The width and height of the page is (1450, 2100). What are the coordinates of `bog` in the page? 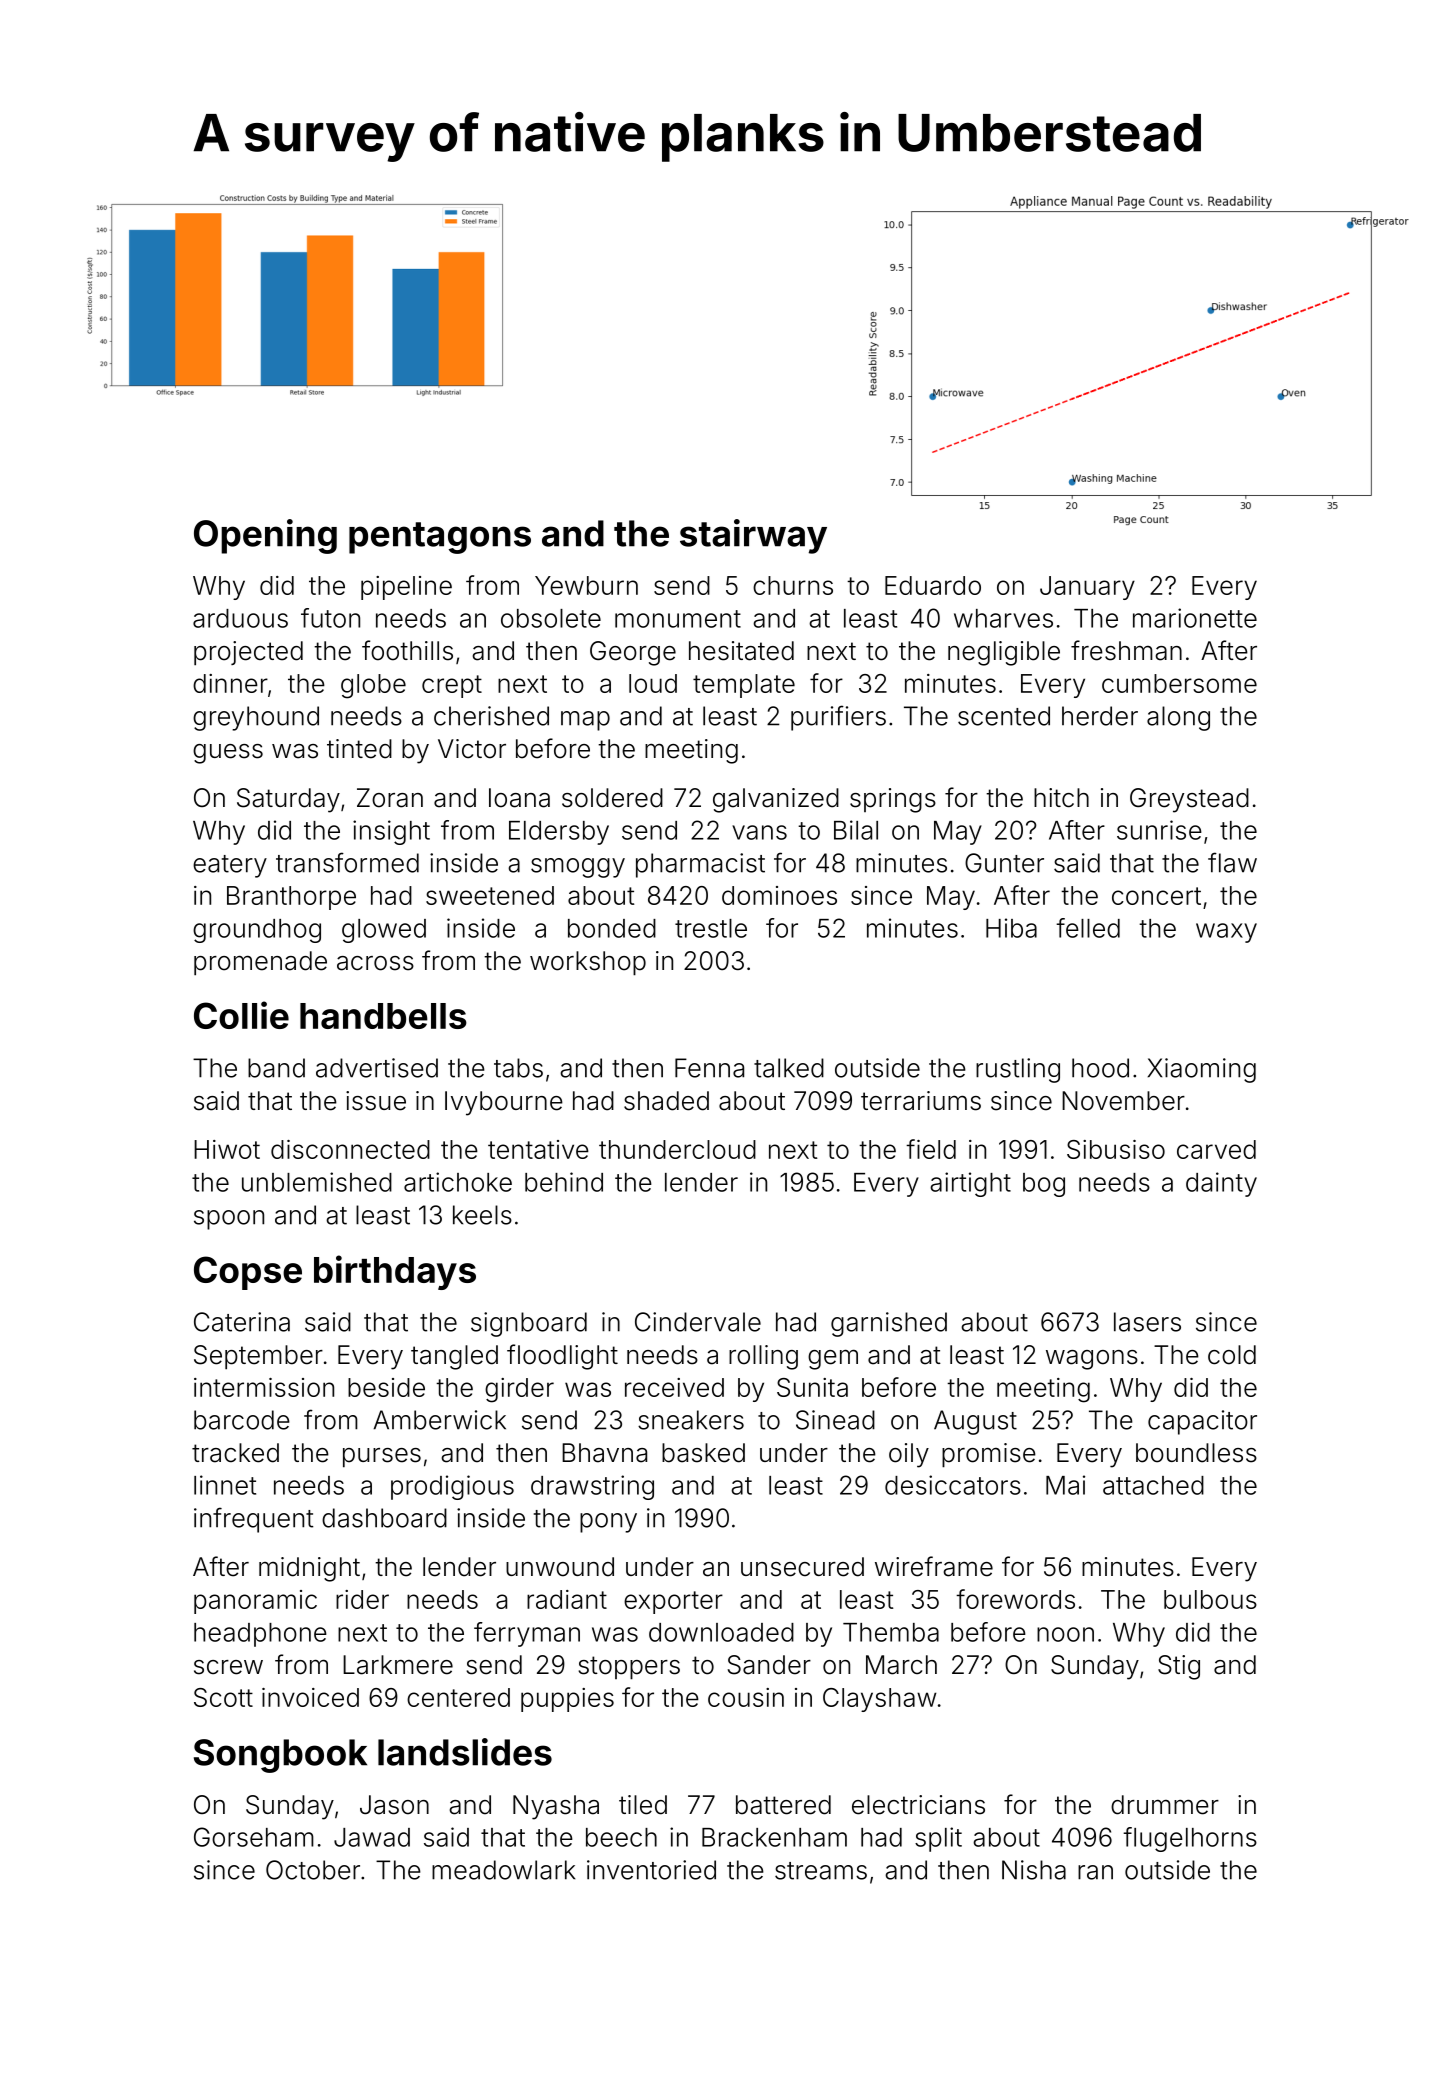 It's located at (1044, 1185).
